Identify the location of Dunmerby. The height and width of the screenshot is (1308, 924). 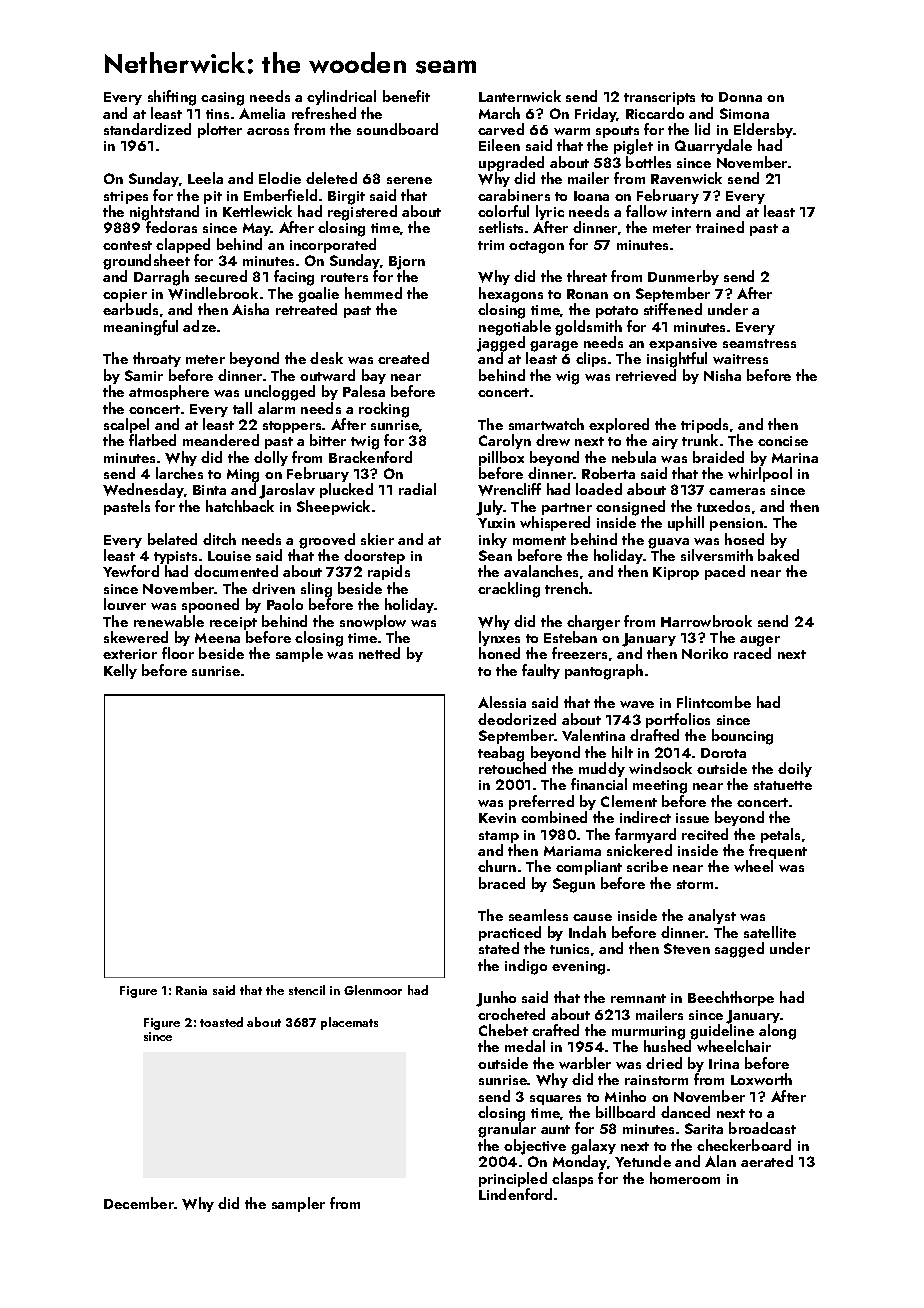
(683, 277).
